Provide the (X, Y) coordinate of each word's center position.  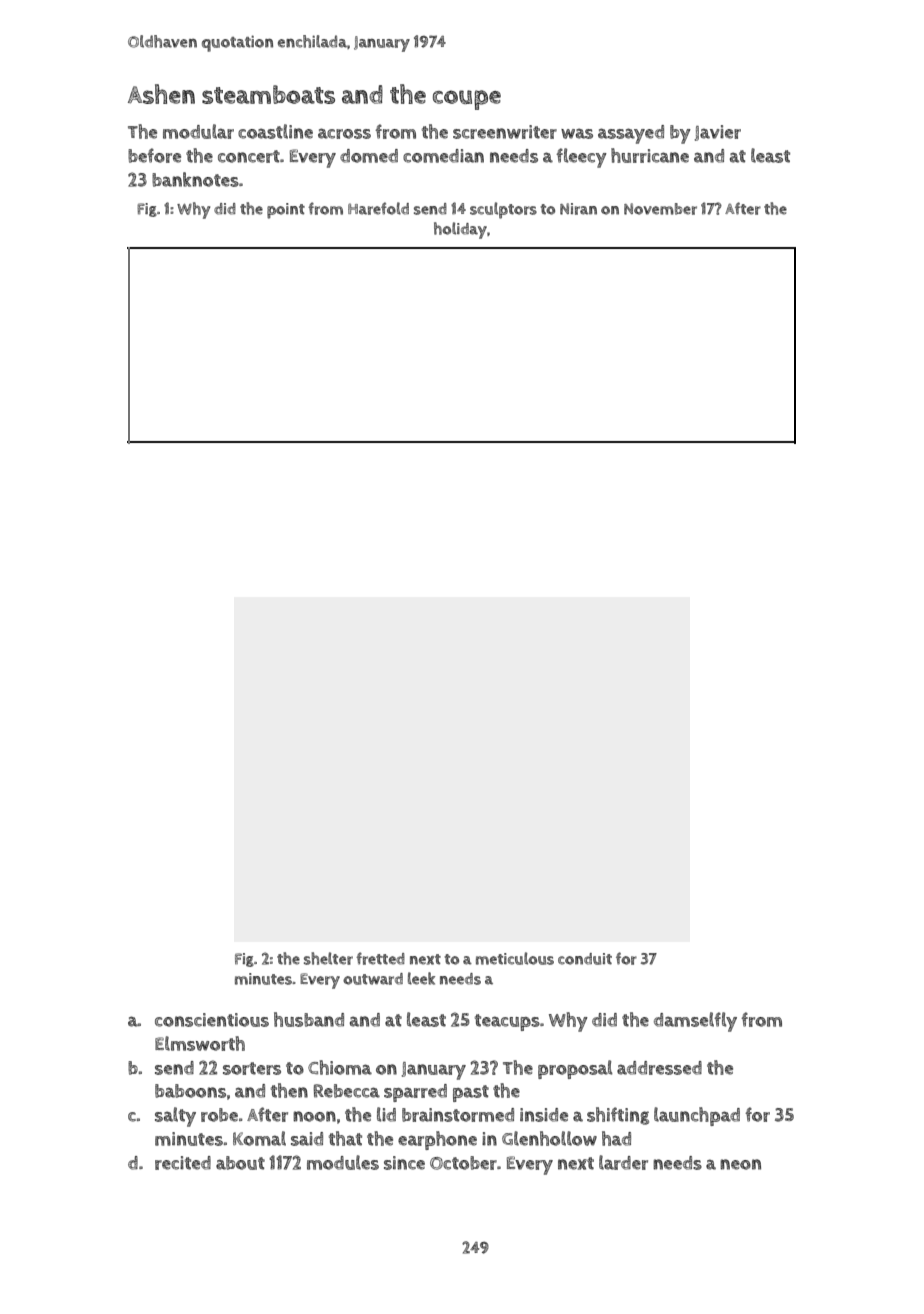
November (660, 209)
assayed (631, 134)
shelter (328, 958)
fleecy (581, 158)
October (463, 1163)
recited (183, 1163)
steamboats (268, 94)
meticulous (515, 958)
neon (740, 1164)
